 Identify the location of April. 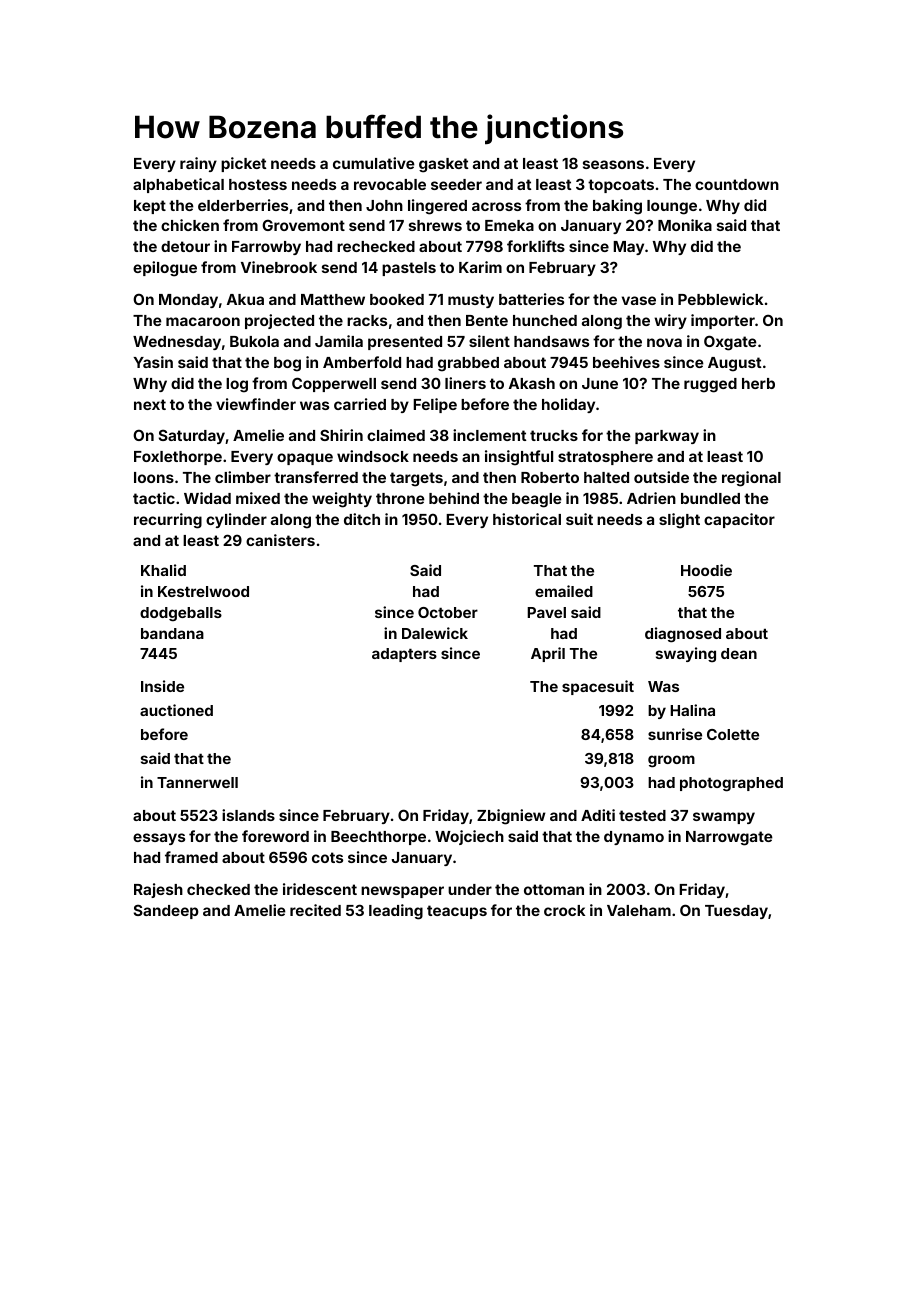
(548, 654).
